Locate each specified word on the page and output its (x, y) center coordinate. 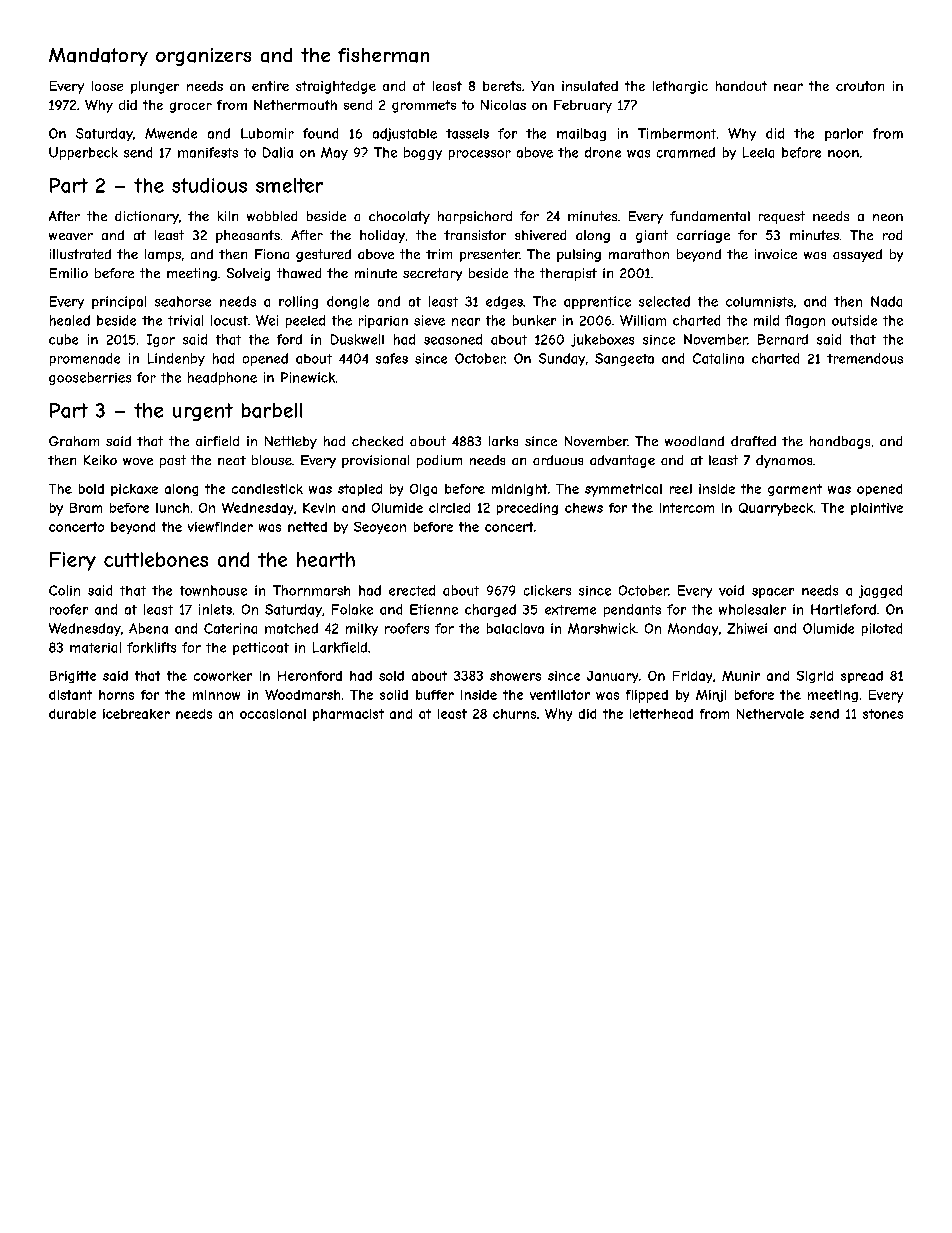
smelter (289, 185)
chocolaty (399, 217)
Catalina (718, 358)
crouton (860, 86)
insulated (590, 86)
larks (503, 441)
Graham (74, 441)
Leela (758, 152)
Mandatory (98, 57)
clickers (547, 590)
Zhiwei (747, 628)
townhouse (213, 590)
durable (72, 714)
